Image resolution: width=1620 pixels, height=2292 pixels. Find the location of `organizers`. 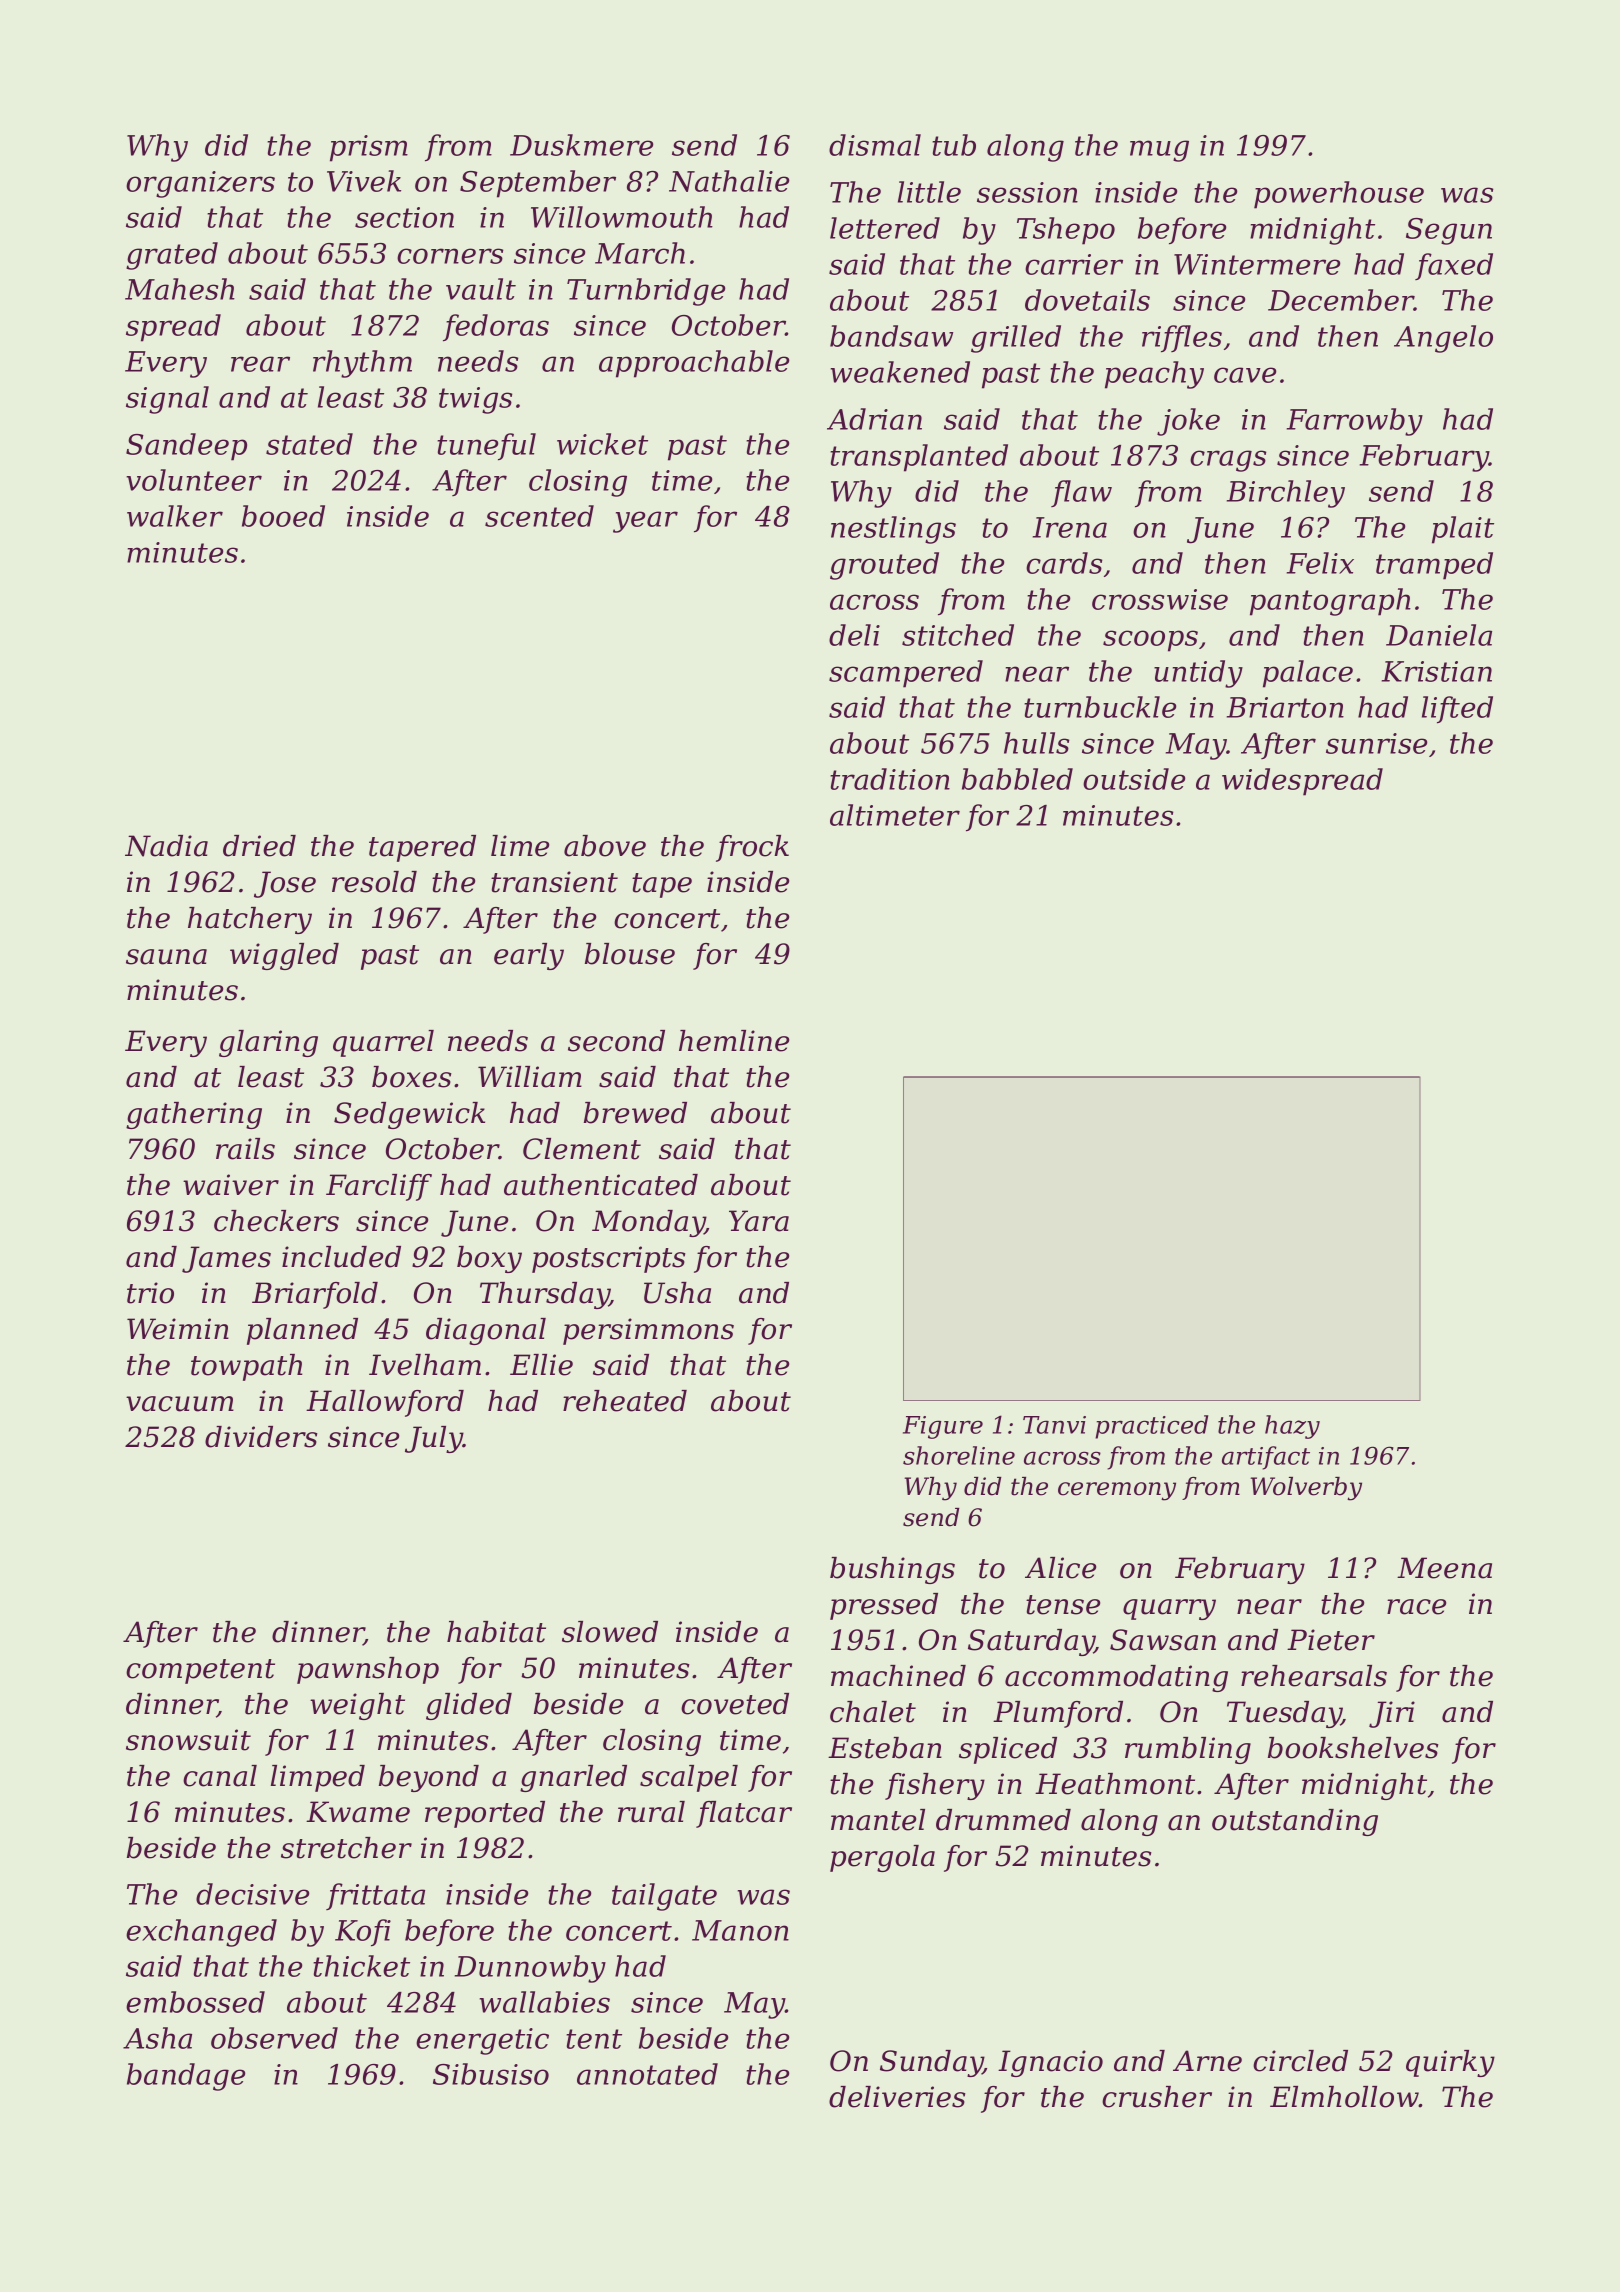

organizers is located at coordinates (200, 184).
